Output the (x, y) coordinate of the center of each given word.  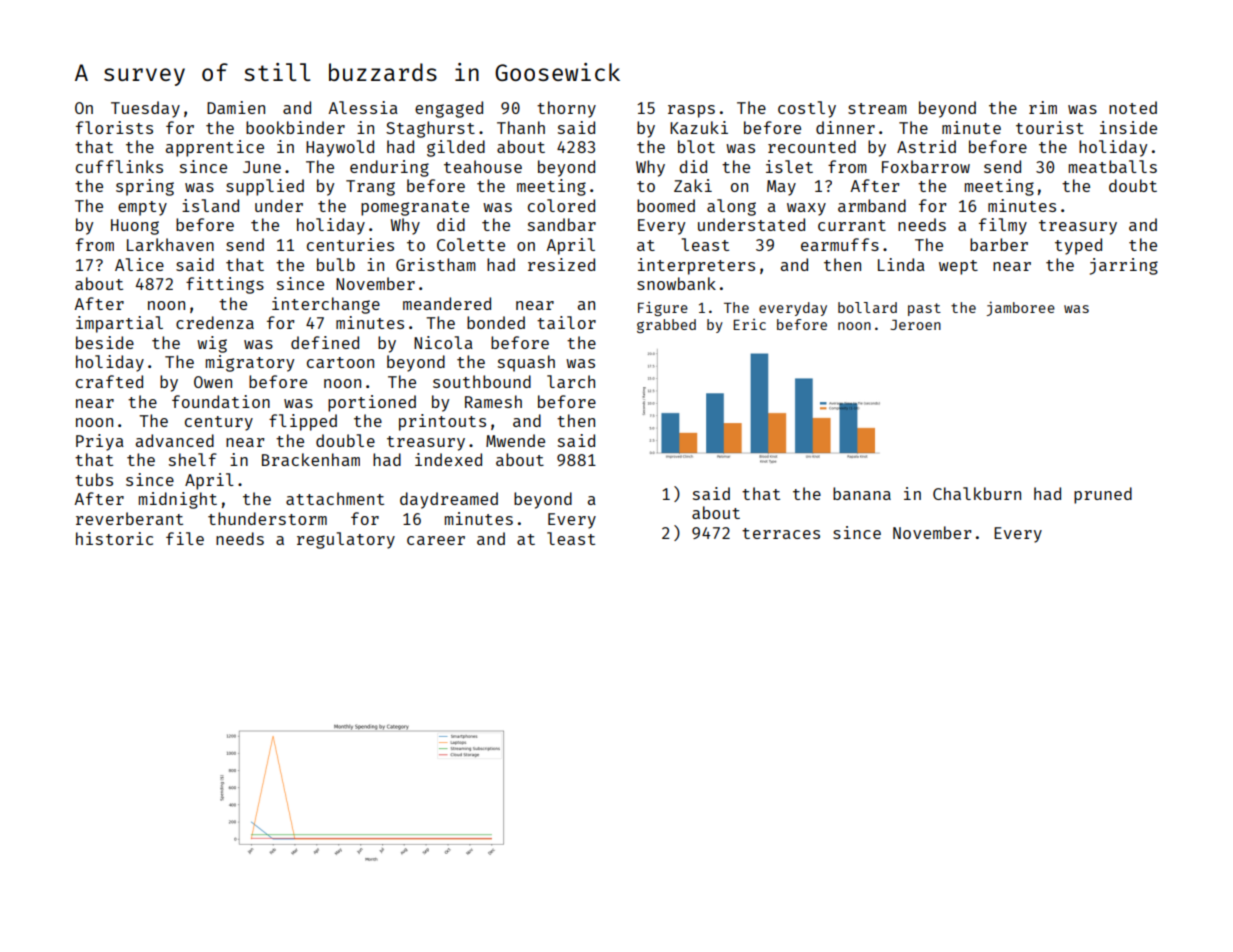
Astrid (926, 146)
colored (561, 205)
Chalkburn (977, 493)
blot (696, 146)
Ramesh (493, 401)
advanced (175, 440)
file (185, 538)
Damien (236, 107)
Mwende (515, 440)
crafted (109, 381)
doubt (1133, 185)
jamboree (1021, 308)
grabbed (666, 326)
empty (142, 208)
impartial (119, 324)
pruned (1103, 495)
